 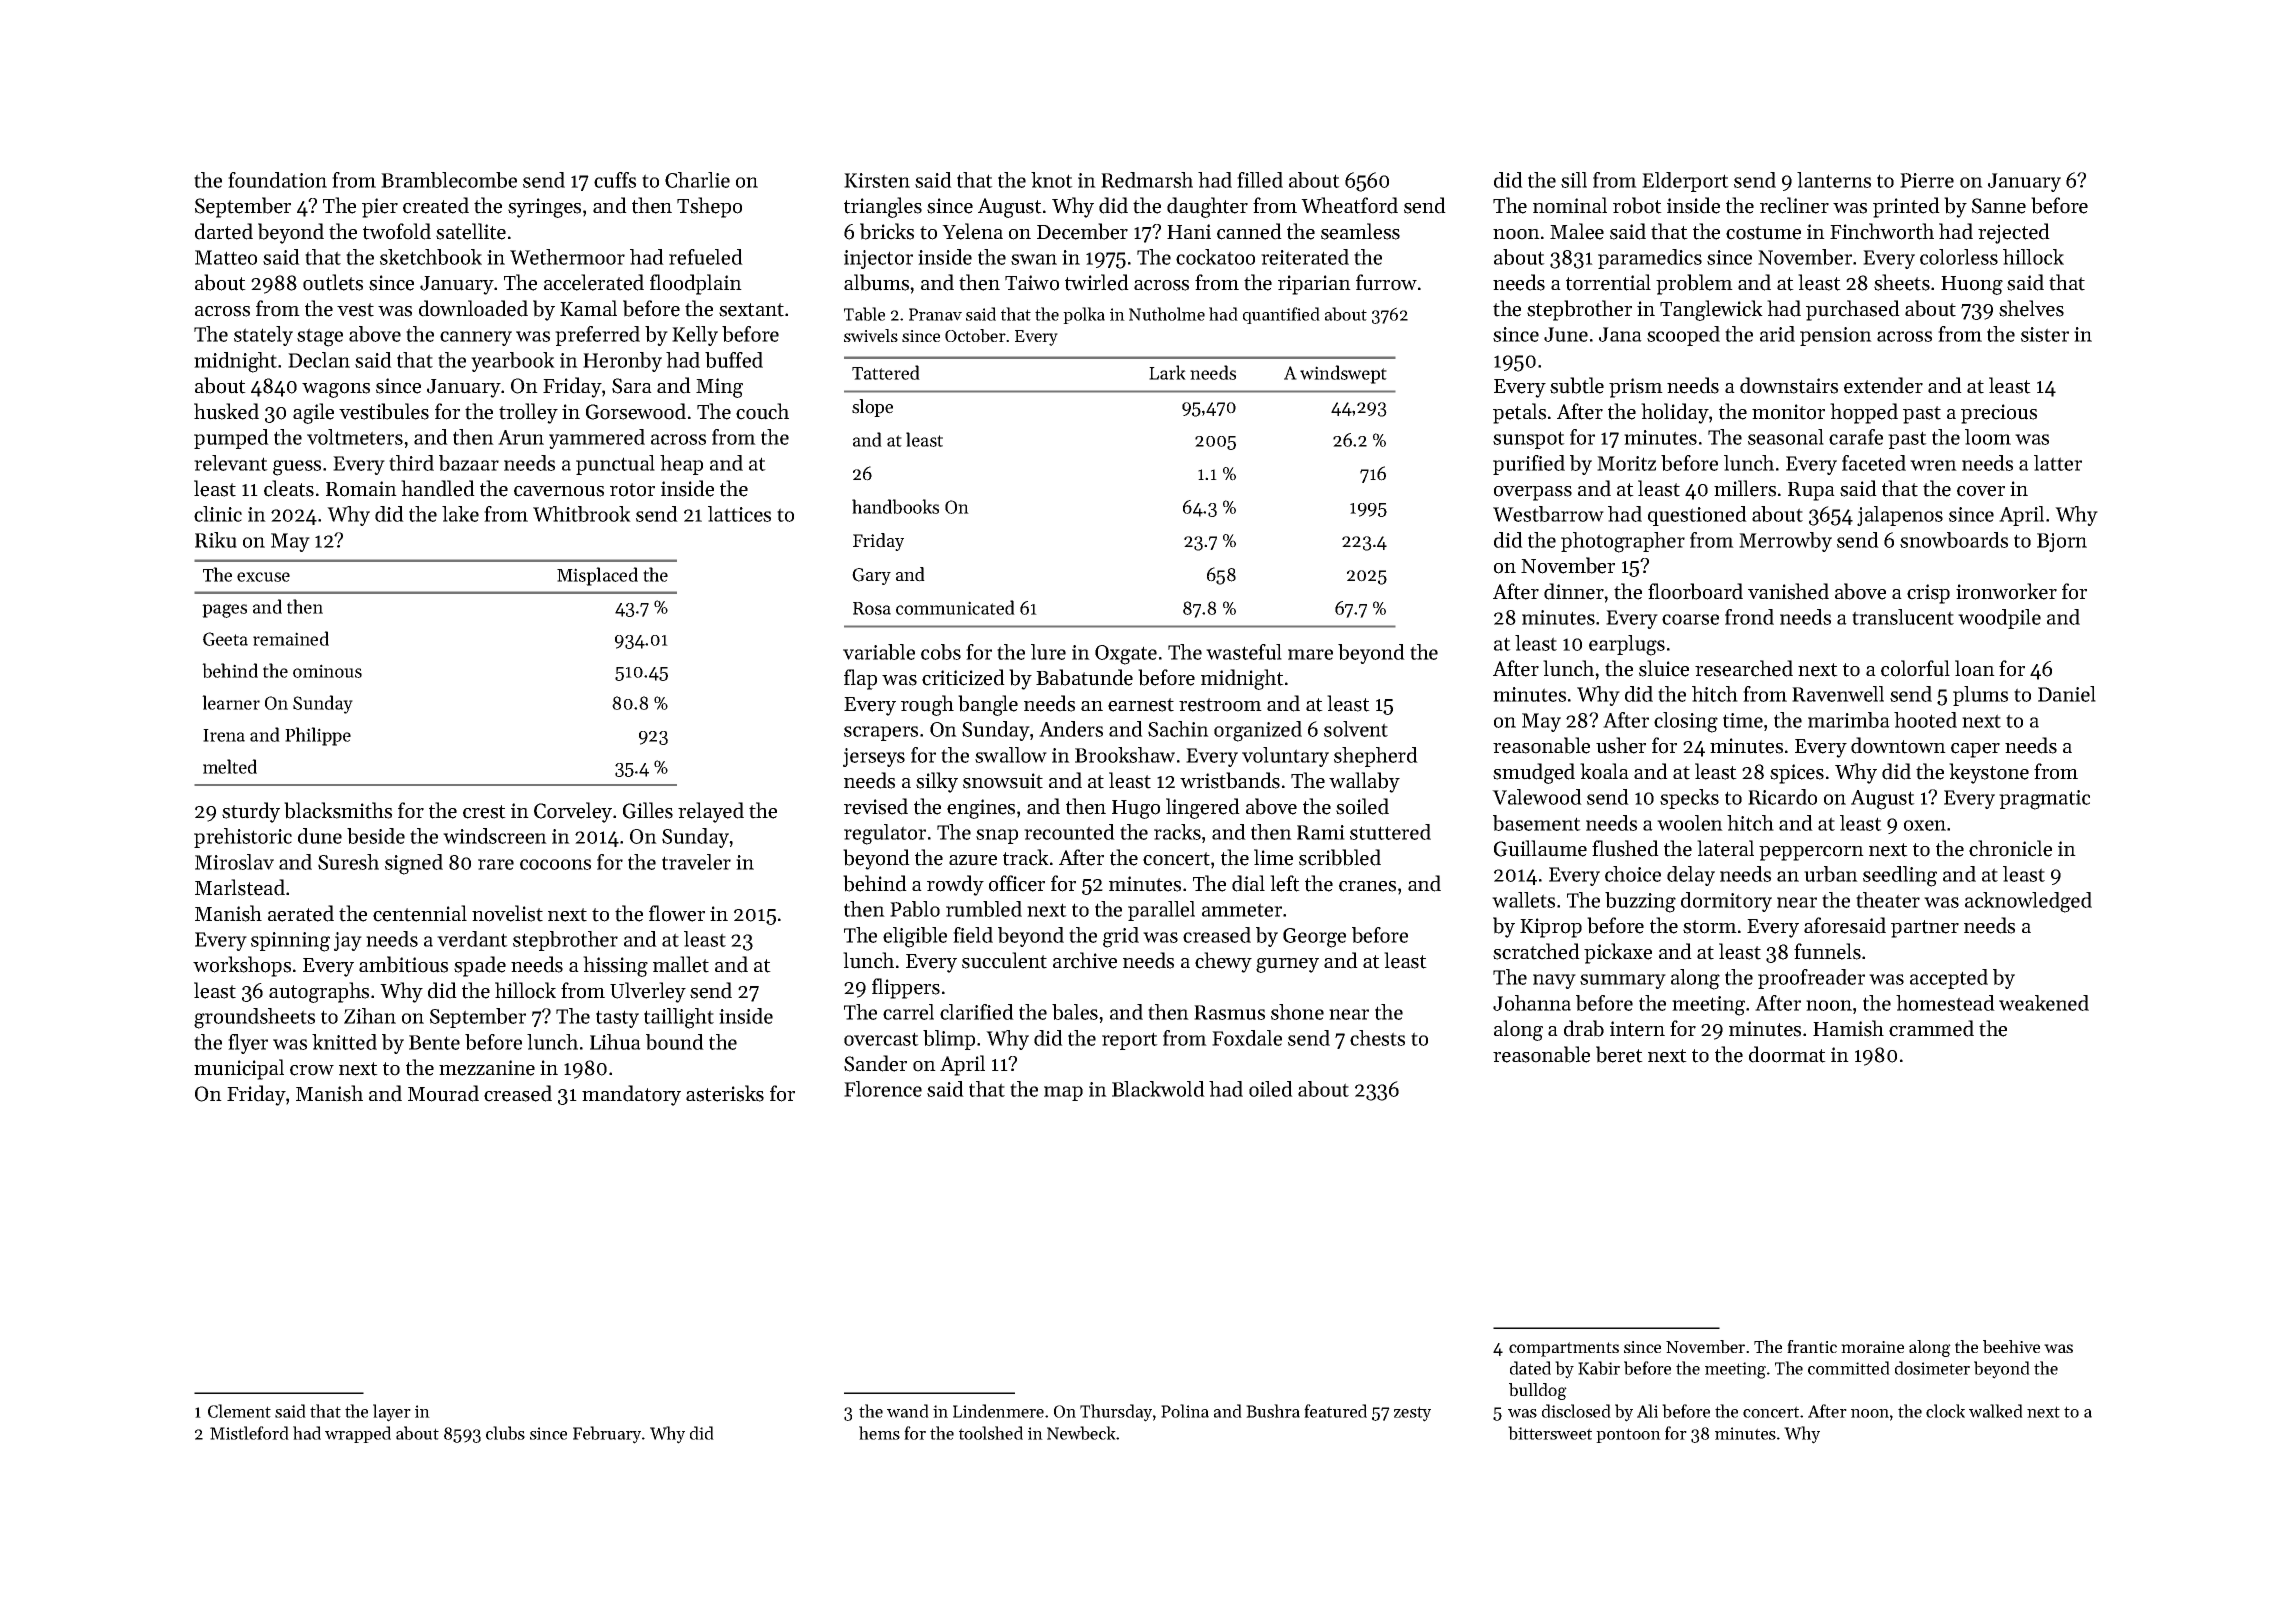 I want to click on Bjorn, so click(x=2062, y=542).
